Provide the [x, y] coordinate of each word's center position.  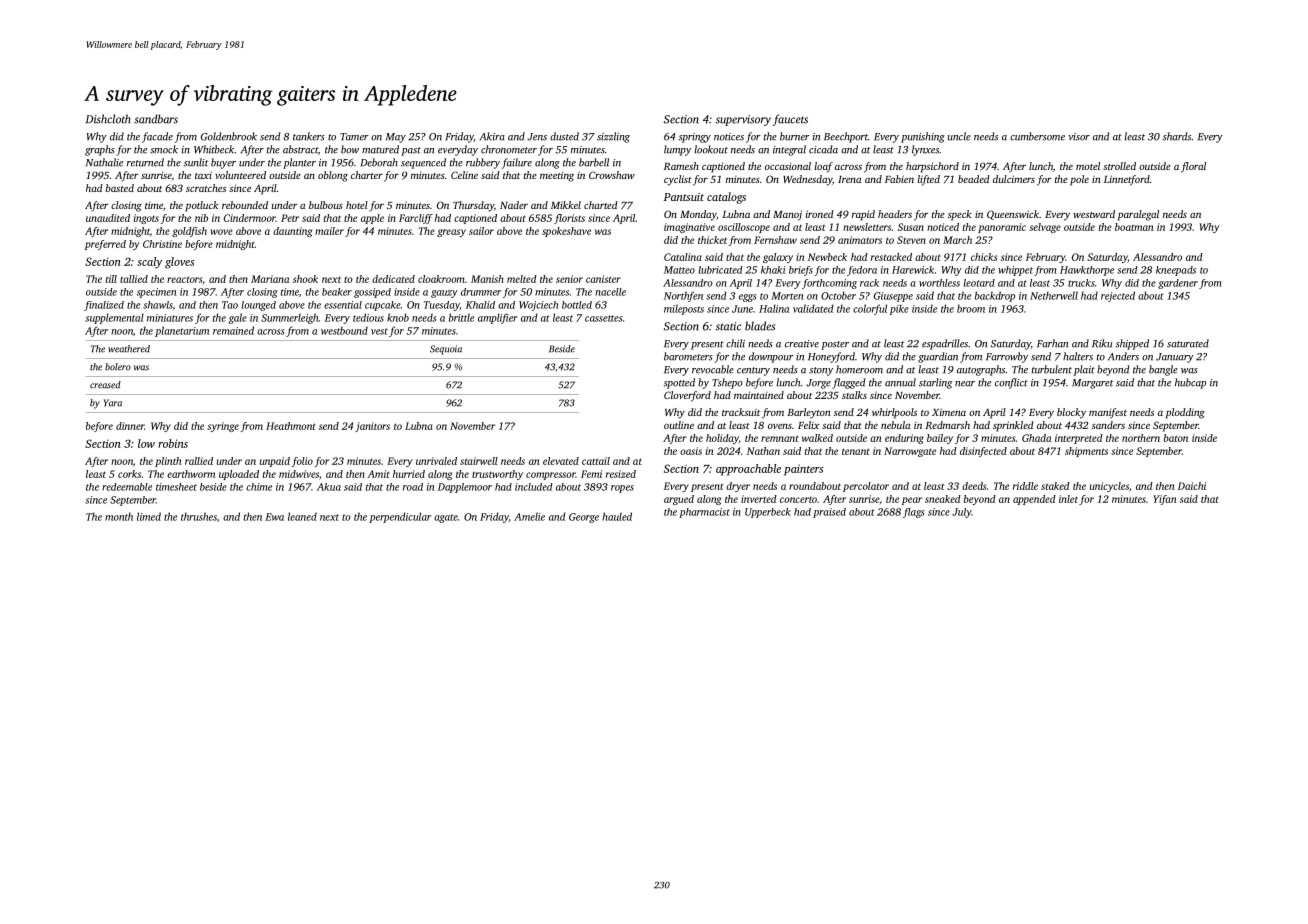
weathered [129, 349]
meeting [557, 176]
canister [603, 279]
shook [305, 279]
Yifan [1165, 500]
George [584, 518]
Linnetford [1127, 180]
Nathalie [104, 162]
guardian [938, 357]
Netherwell [1054, 295]
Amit [378, 474]
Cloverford [687, 396]
